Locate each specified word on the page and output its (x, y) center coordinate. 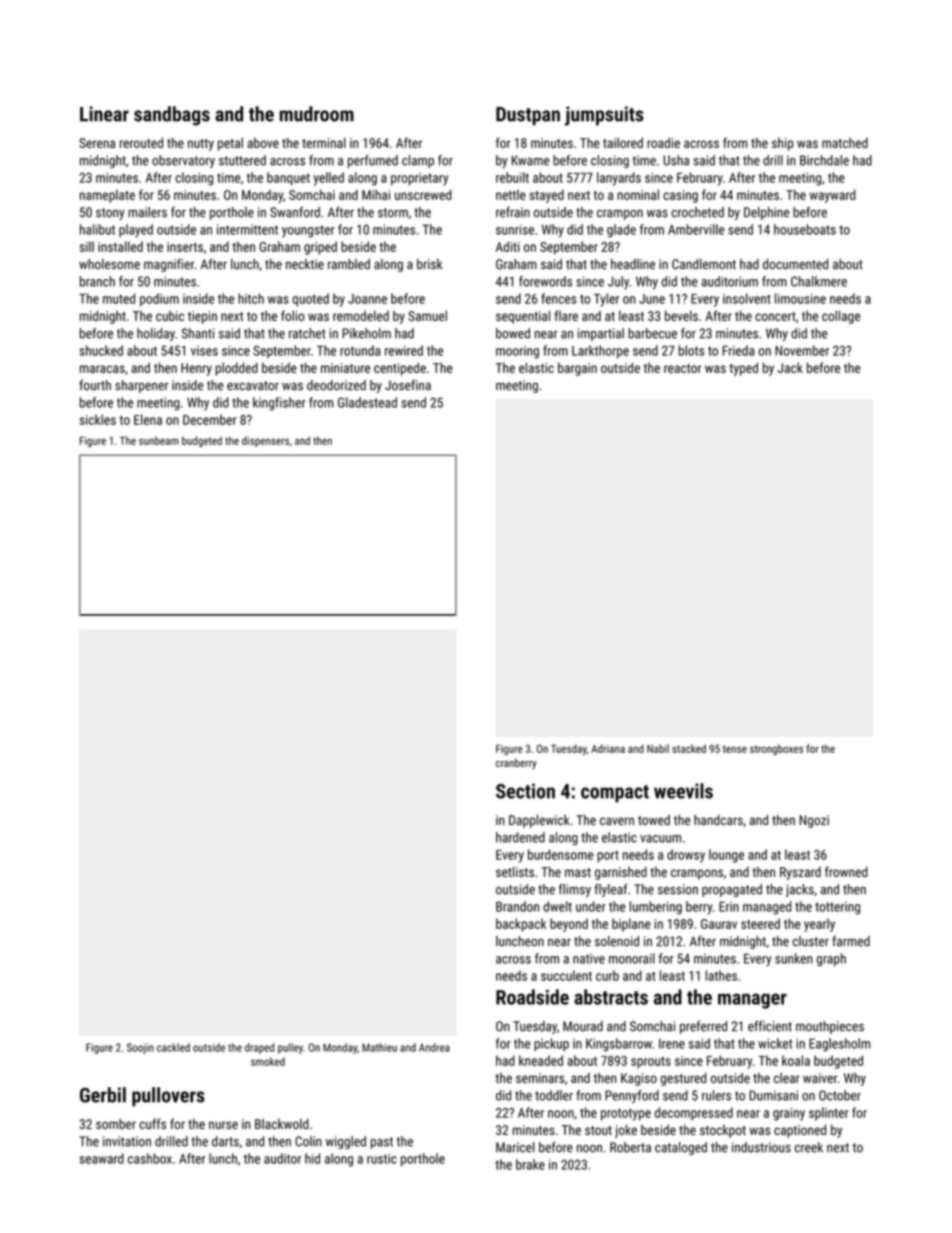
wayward (832, 196)
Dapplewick (539, 821)
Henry (196, 369)
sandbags (172, 116)
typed (743, 369)
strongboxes (776, 749)
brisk (429, 264)
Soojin (140, 1048)
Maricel (515, 1147)
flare (566, 315)
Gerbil (103, 1095)
